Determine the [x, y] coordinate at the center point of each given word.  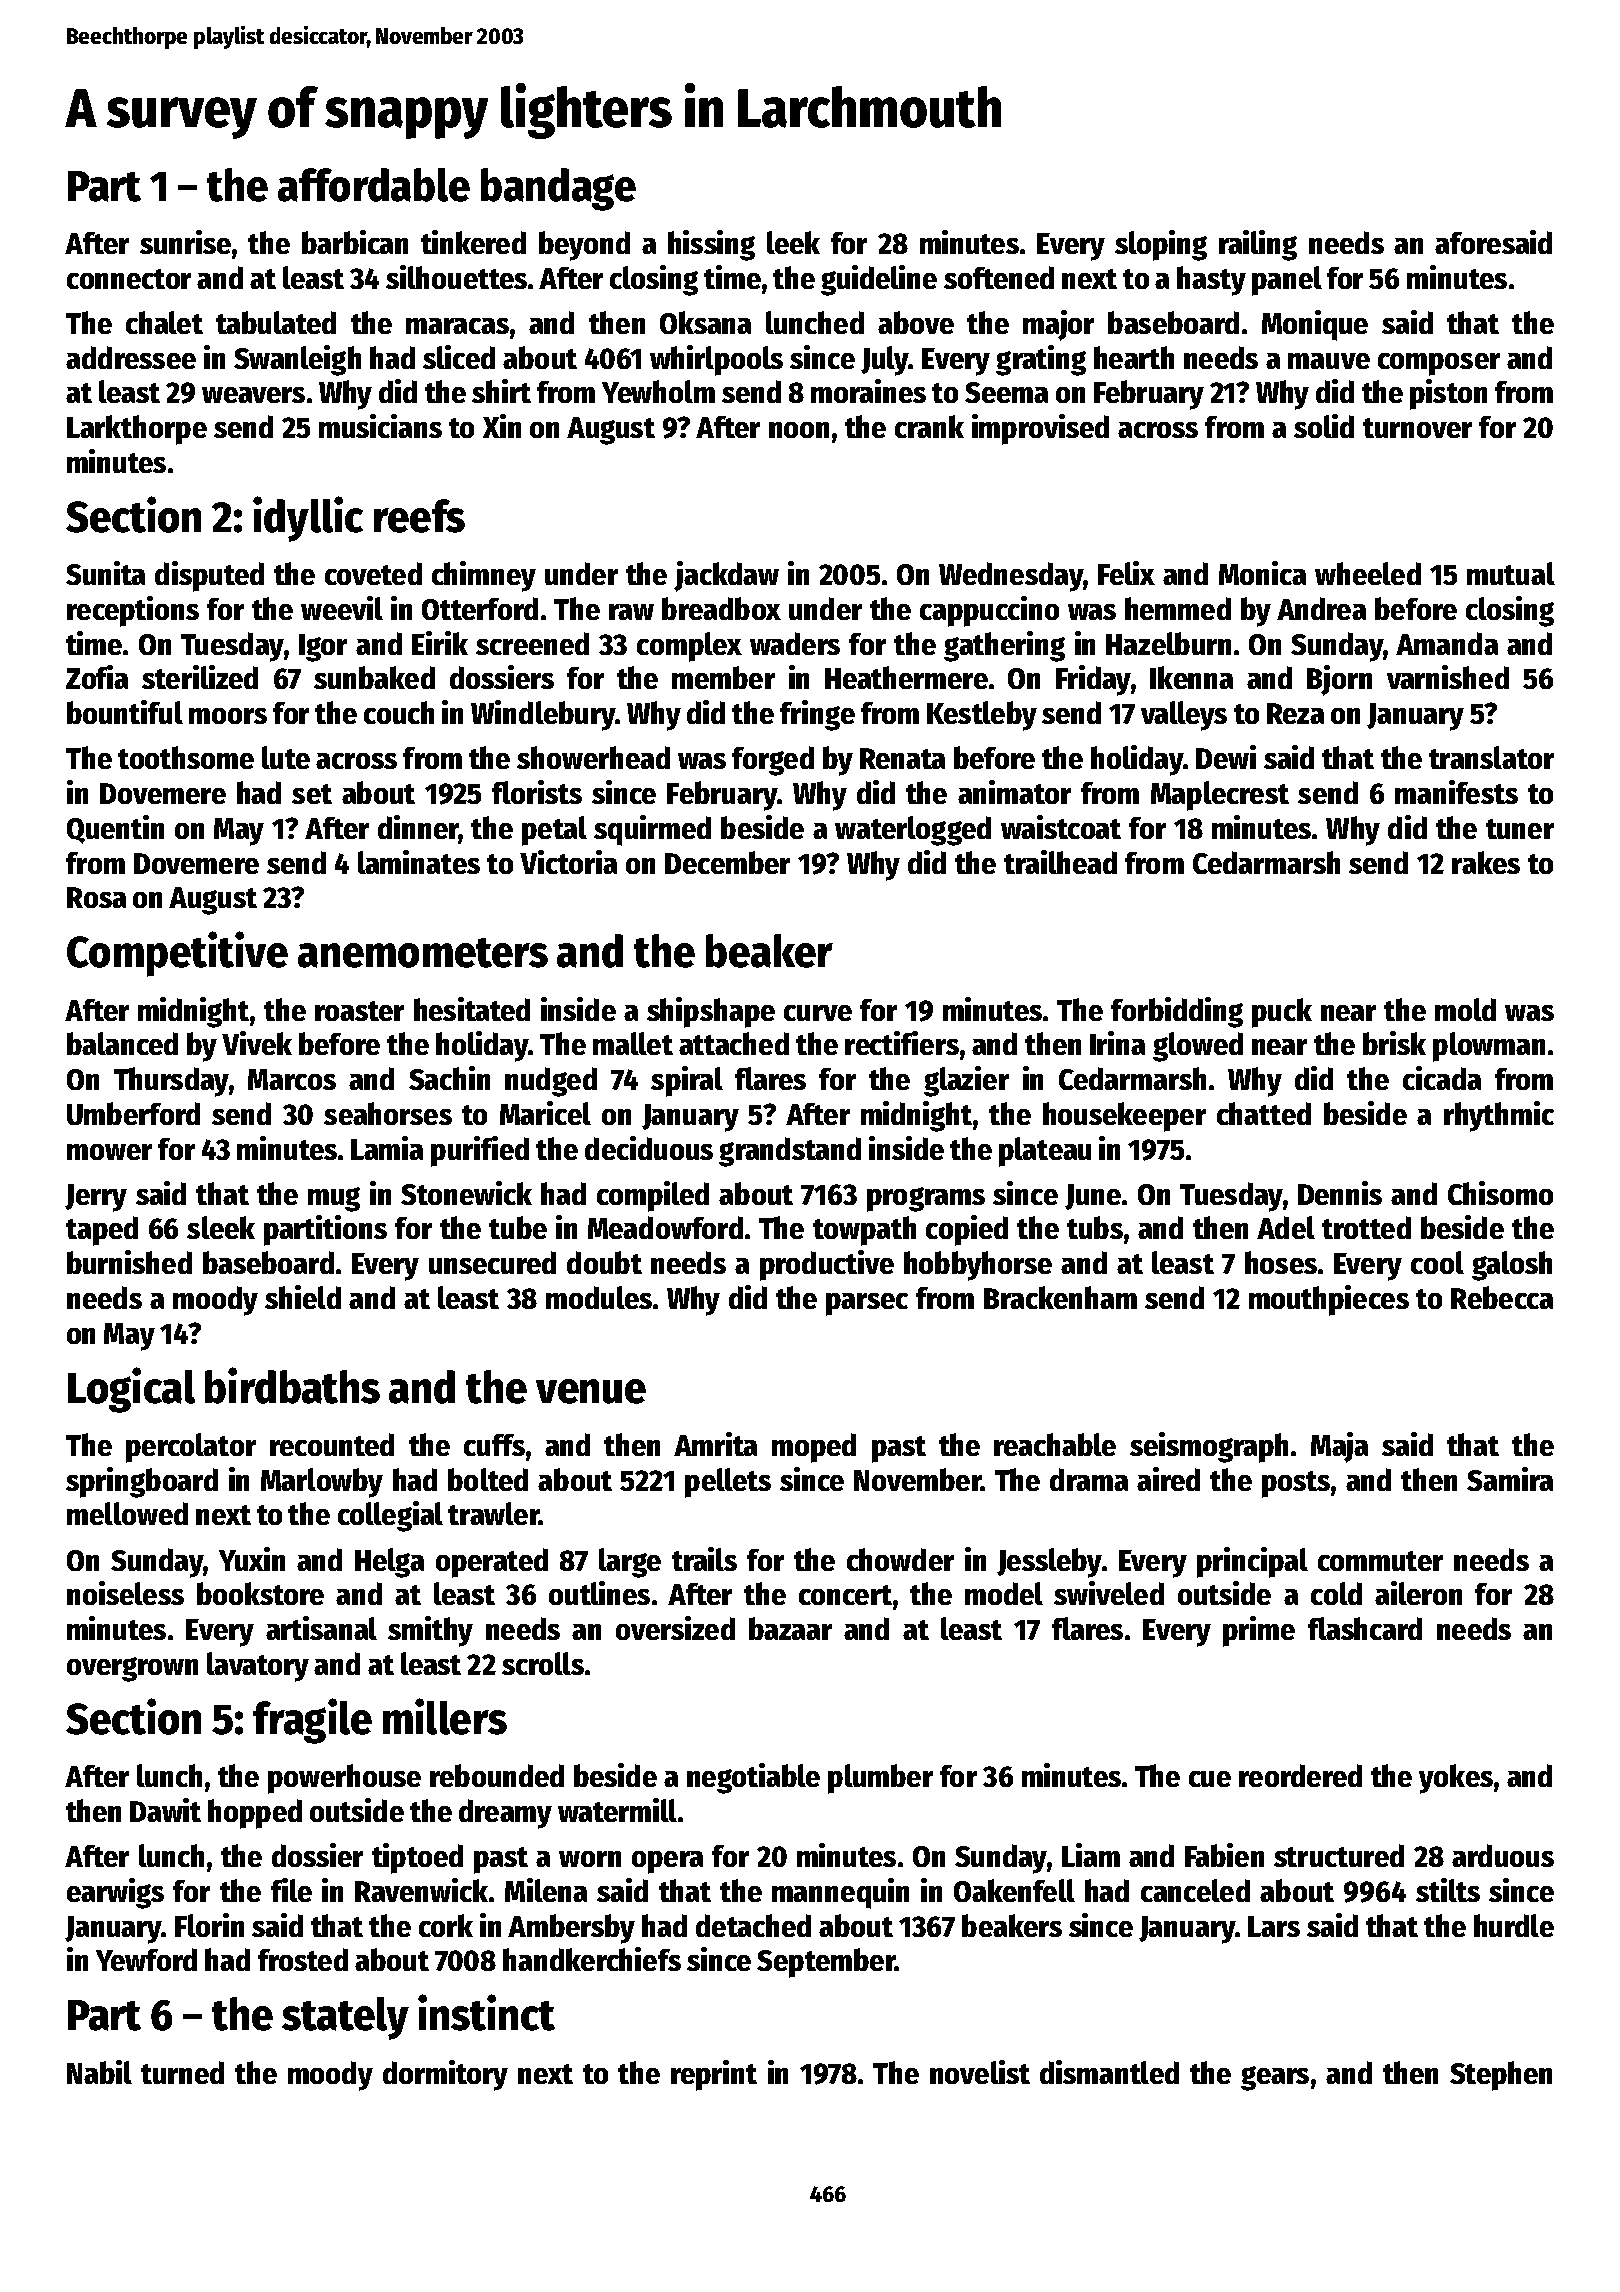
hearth [1134, 357]
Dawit [165, 1810]
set [312, 794]
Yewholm [658, 391]
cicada [1442, 1078]
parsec [867, 1304]
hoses [1281, 1262]
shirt [501, 391]
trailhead [1060, 862]
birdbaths [292, 1385]
